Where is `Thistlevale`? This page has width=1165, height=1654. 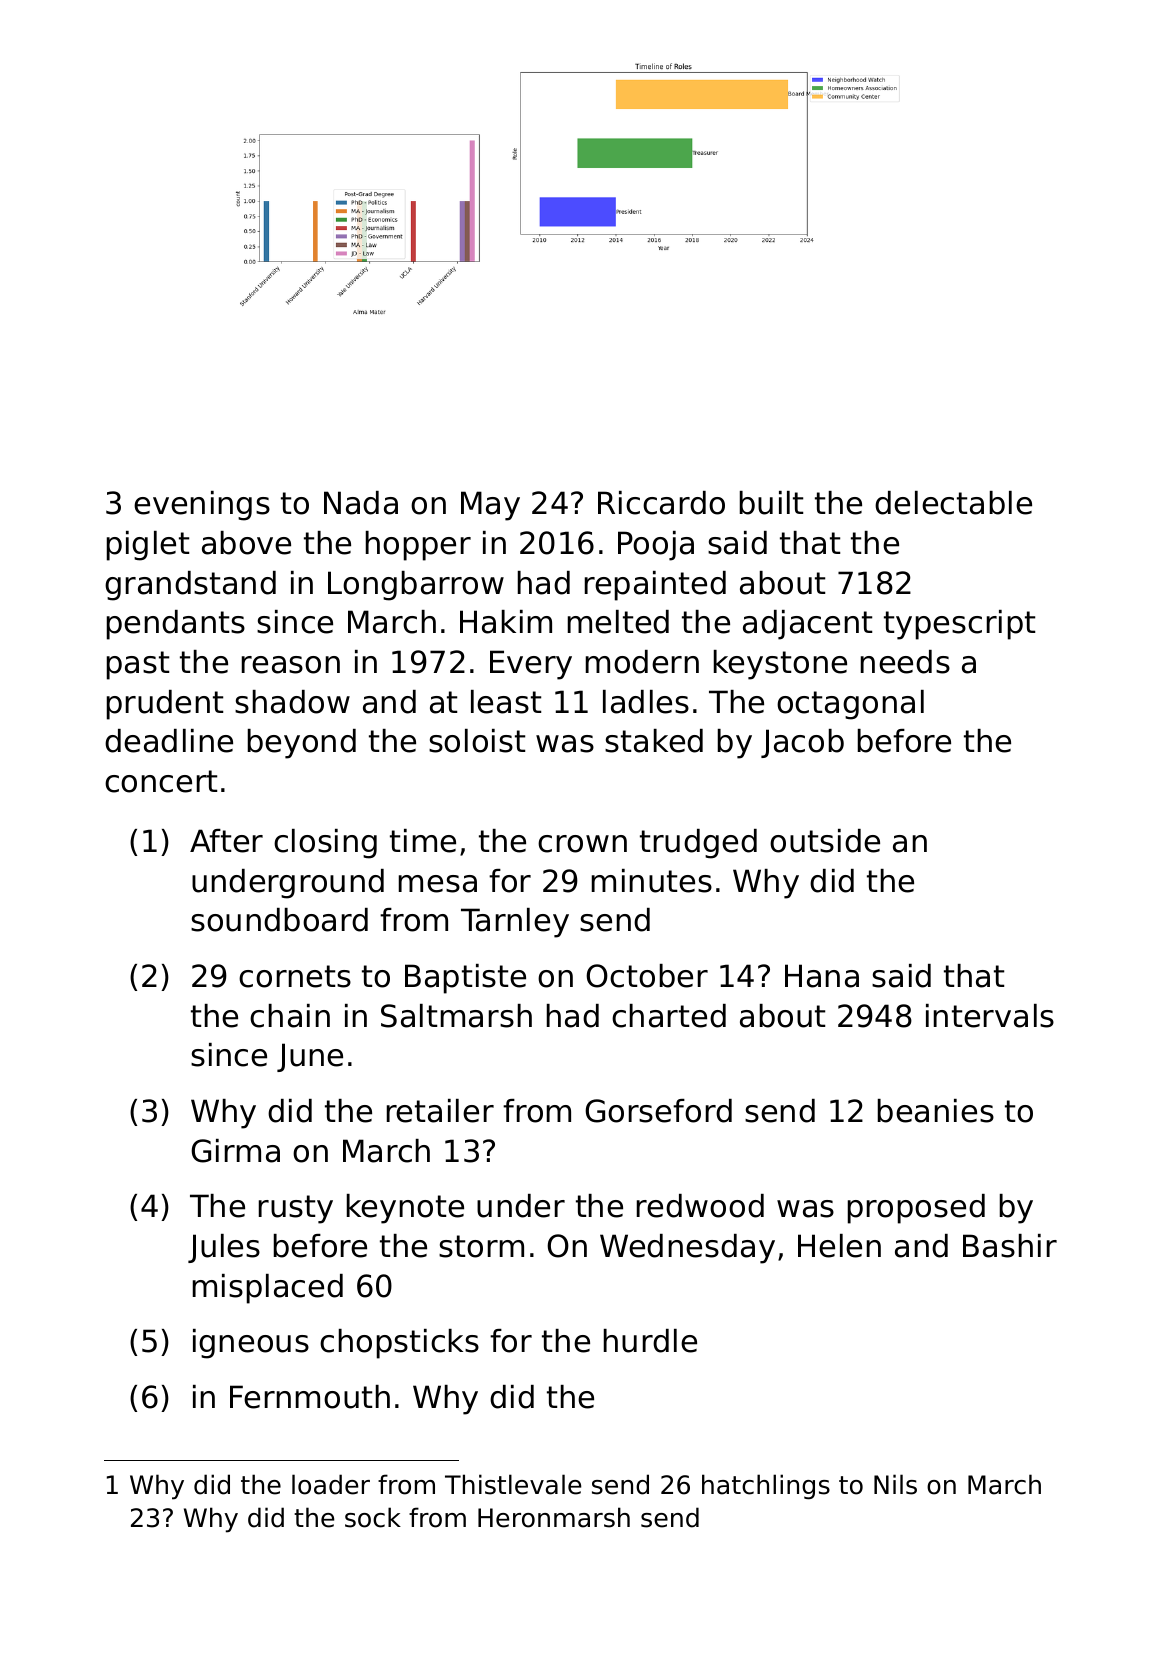
Thistlevale is located at coordinates (513, 1484).
